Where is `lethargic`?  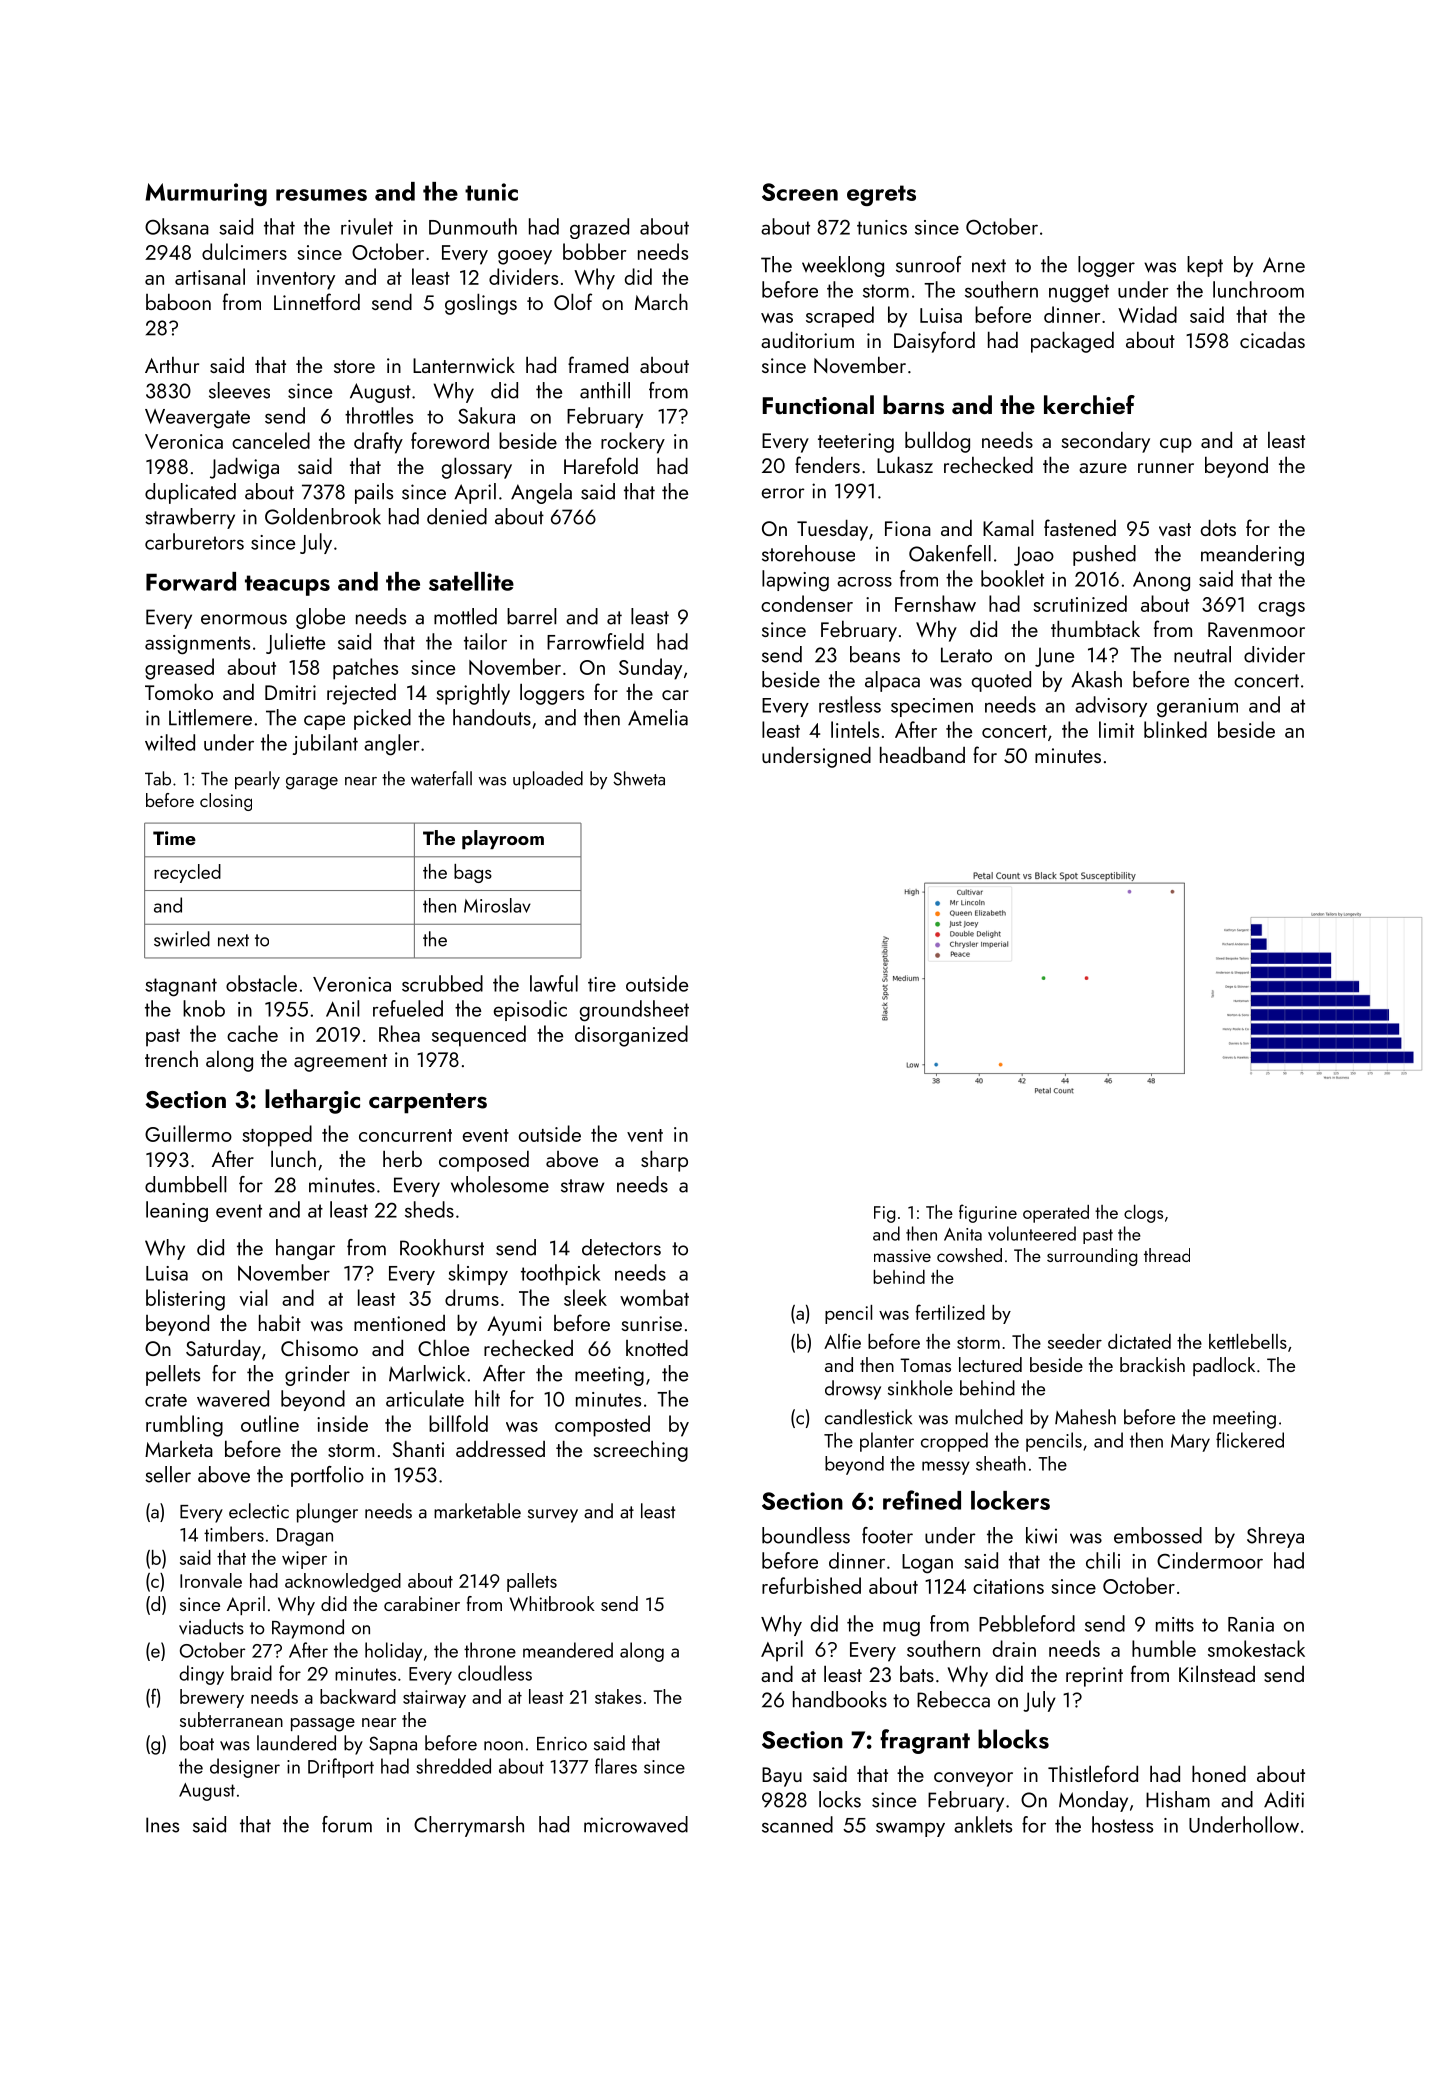 lethargic is located at coordinates (312, 1101).
